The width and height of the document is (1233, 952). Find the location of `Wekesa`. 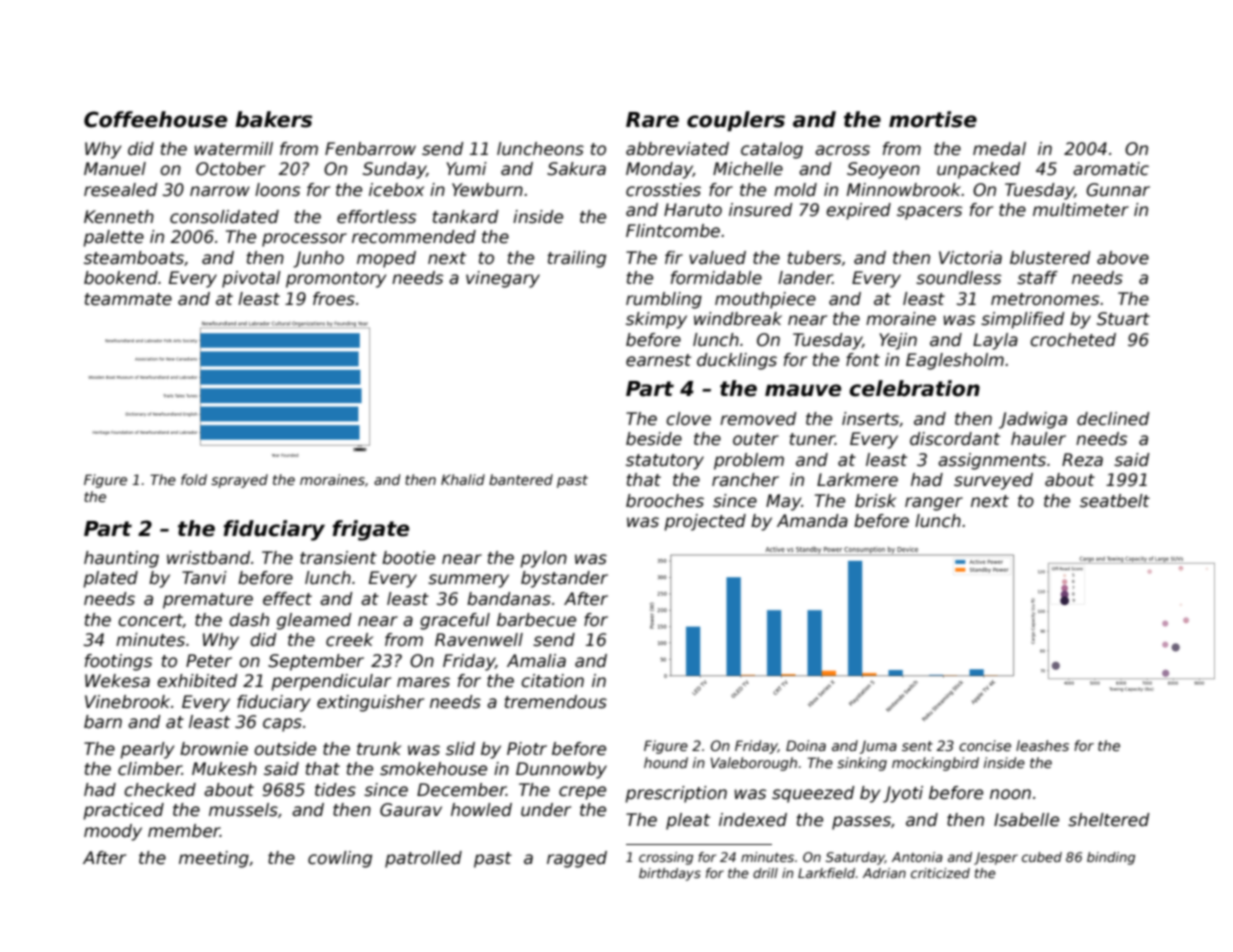

Wekesa is located at coordinates (117, 681).
